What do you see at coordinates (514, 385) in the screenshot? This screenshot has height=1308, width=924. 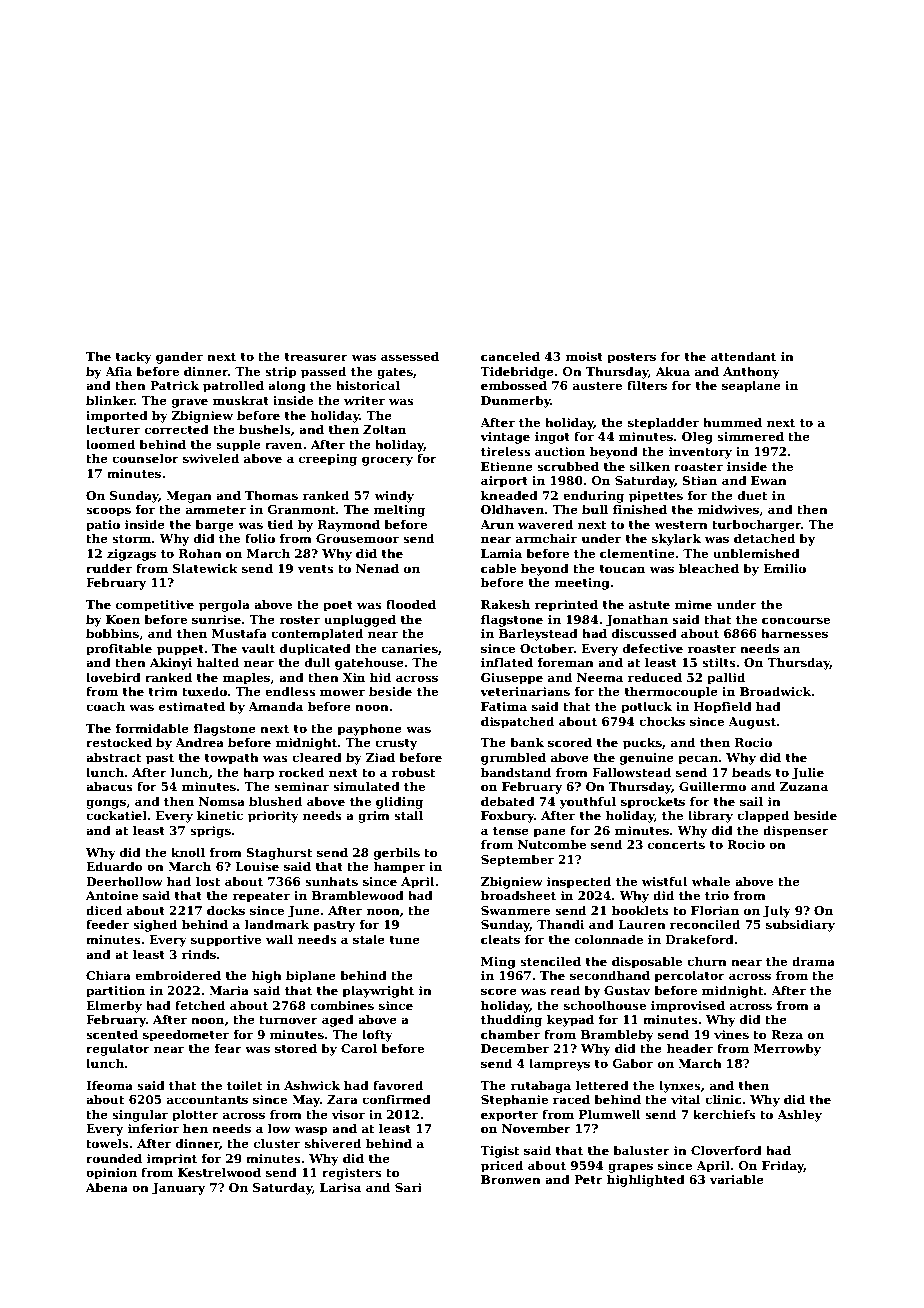 I see `embossed` at bounding box center [514, 385].
